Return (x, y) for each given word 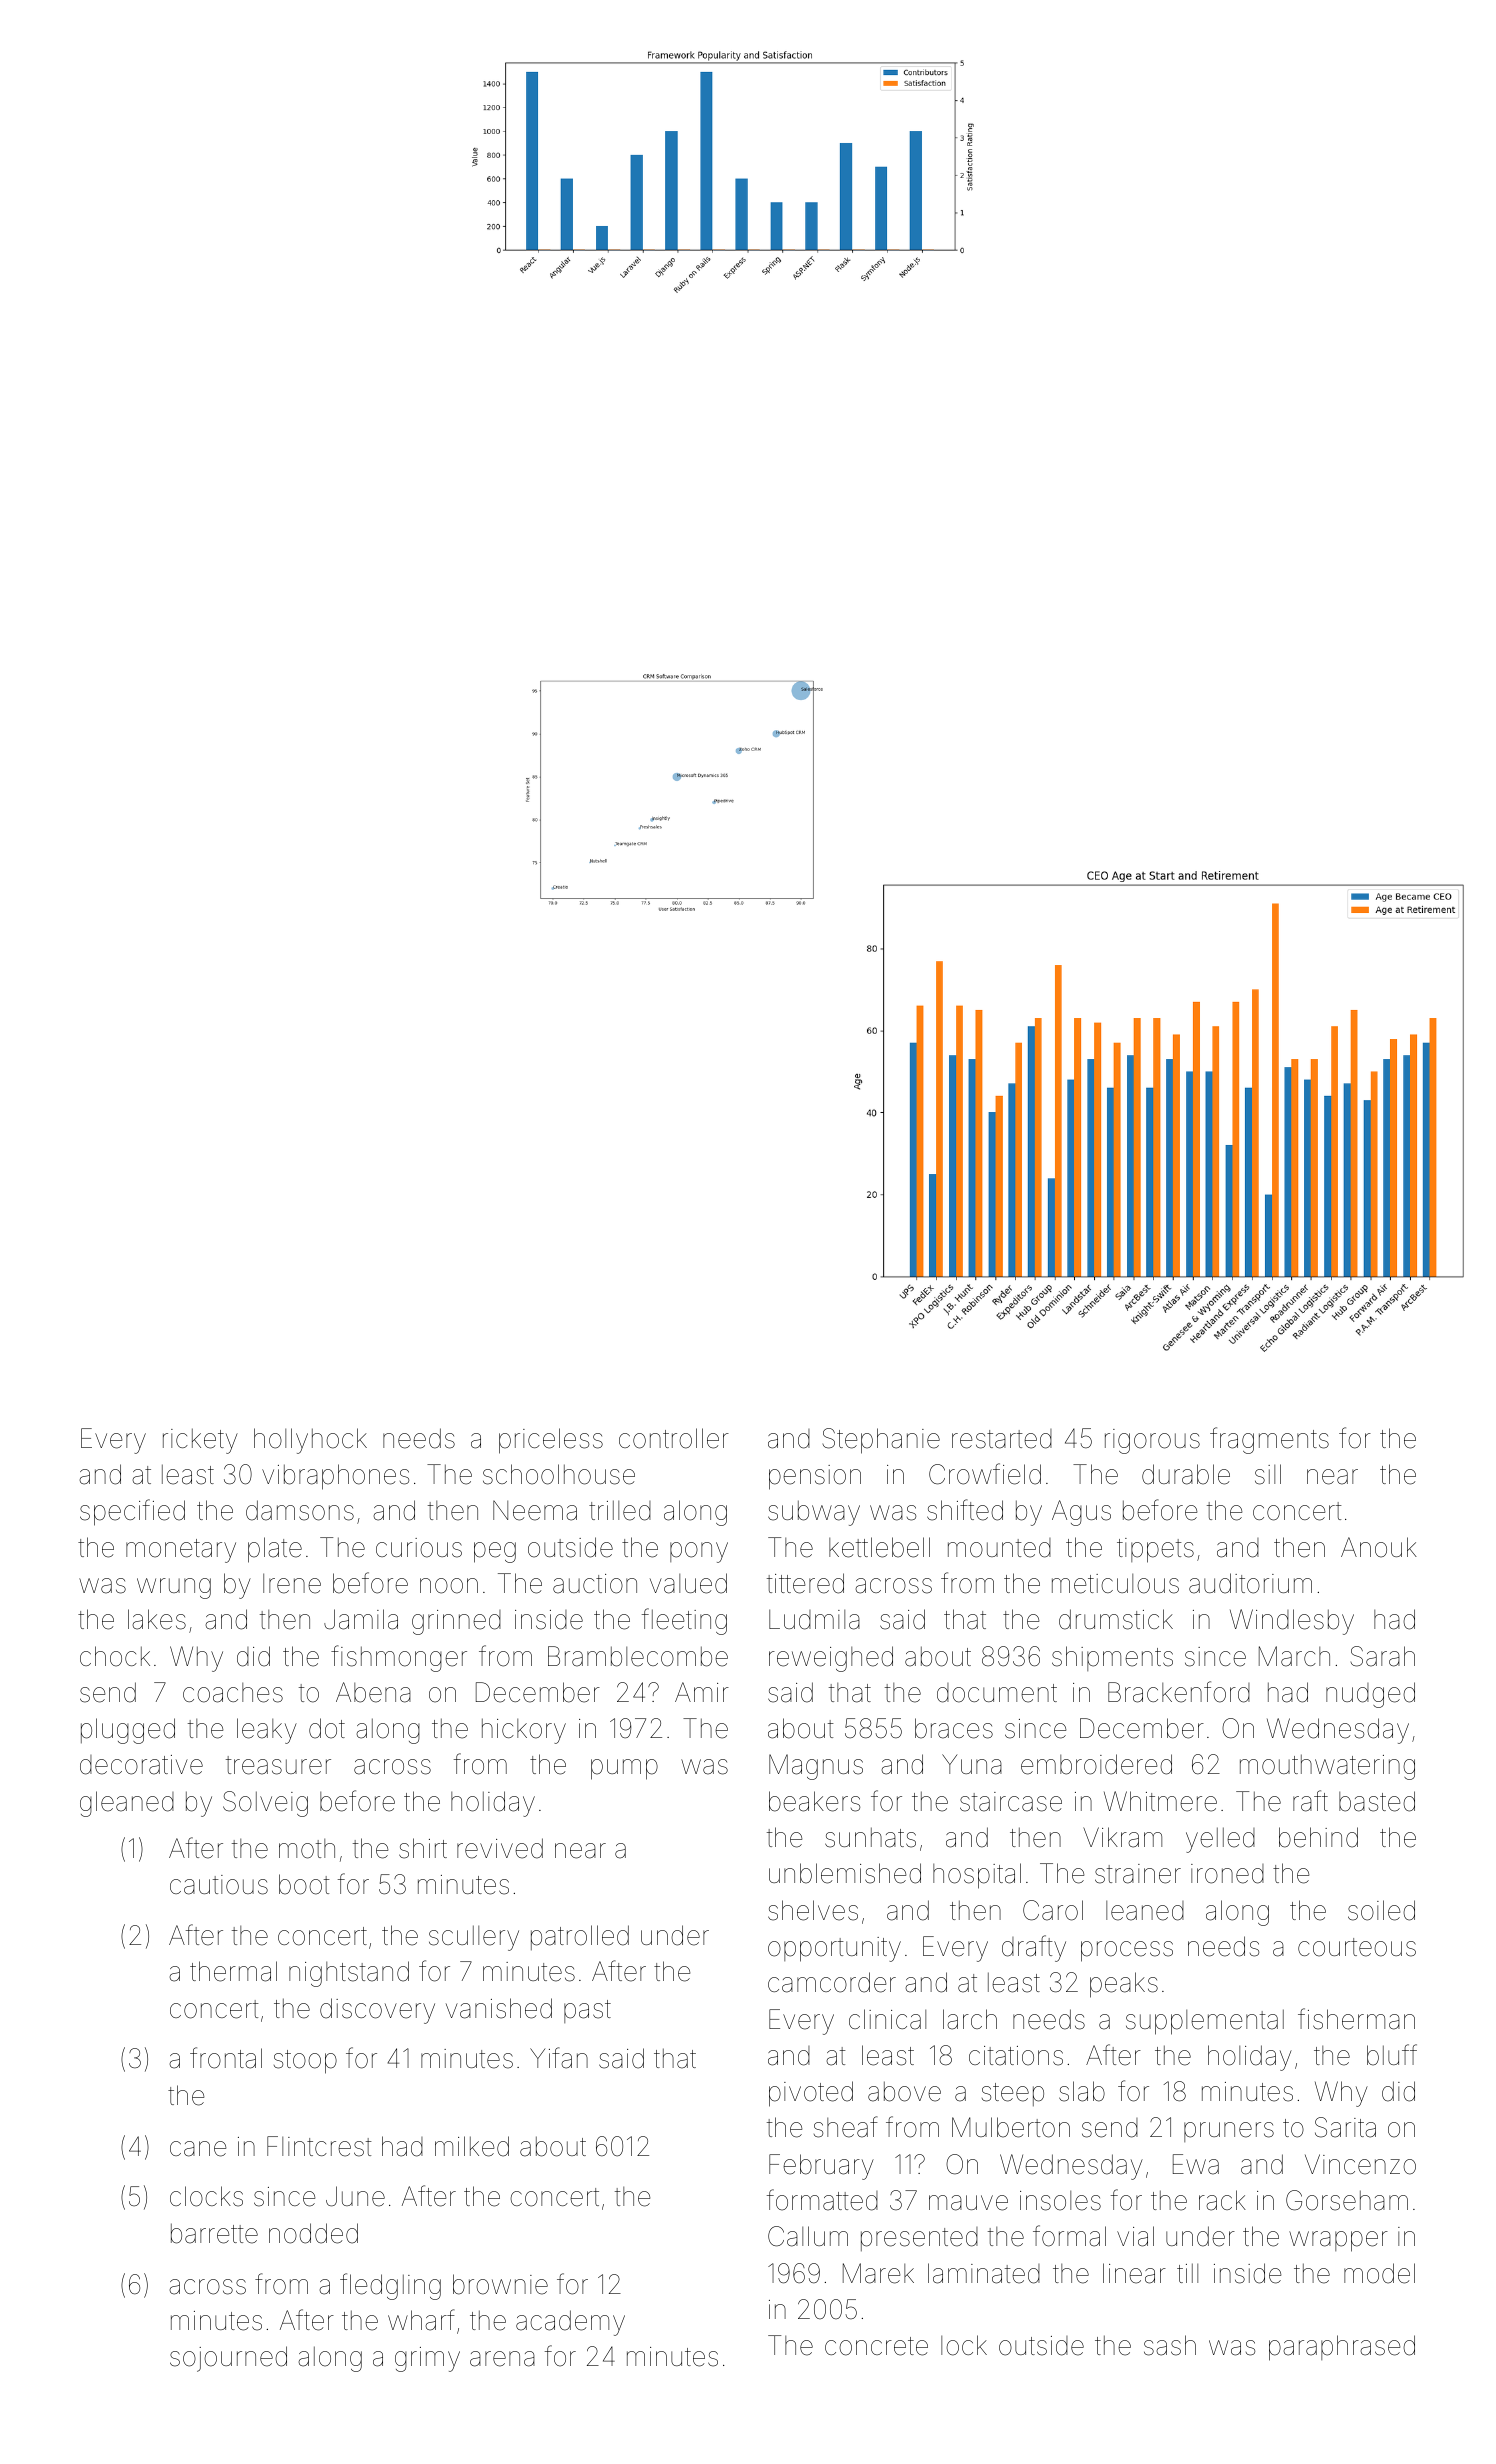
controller (674, 1438)
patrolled (580, 1937)
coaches (233, 1693)
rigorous (1152, 1441)
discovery (377, 2011)
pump (624, 1769)
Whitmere (1160, 1801)
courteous (1357, 1947)
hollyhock (310, 1441)
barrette (214, 2233)
